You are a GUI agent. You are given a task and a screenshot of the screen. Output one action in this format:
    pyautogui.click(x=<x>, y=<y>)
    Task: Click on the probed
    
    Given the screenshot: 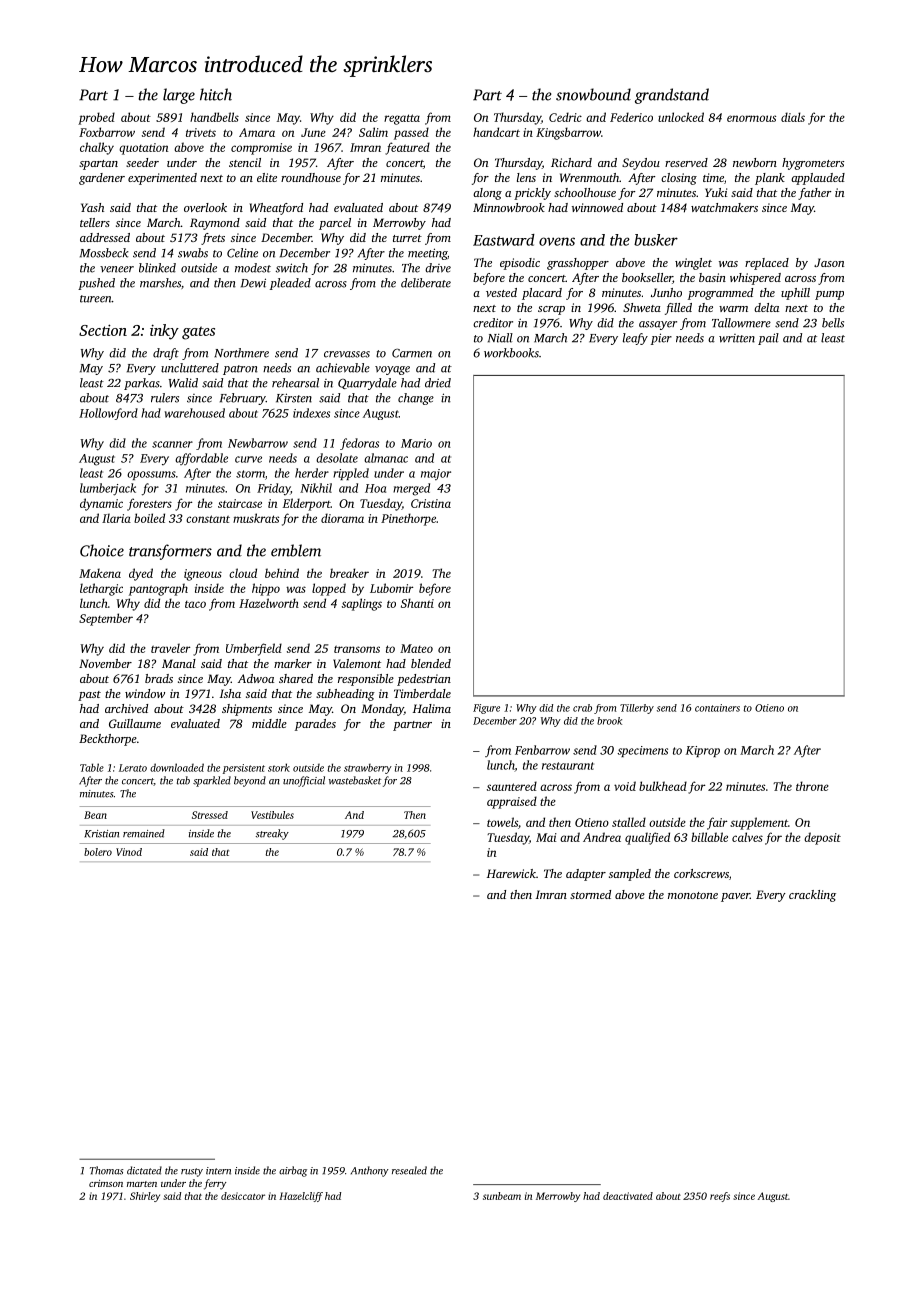 What is the action you would take?
    pyautogui.click(x=96, y=118)
